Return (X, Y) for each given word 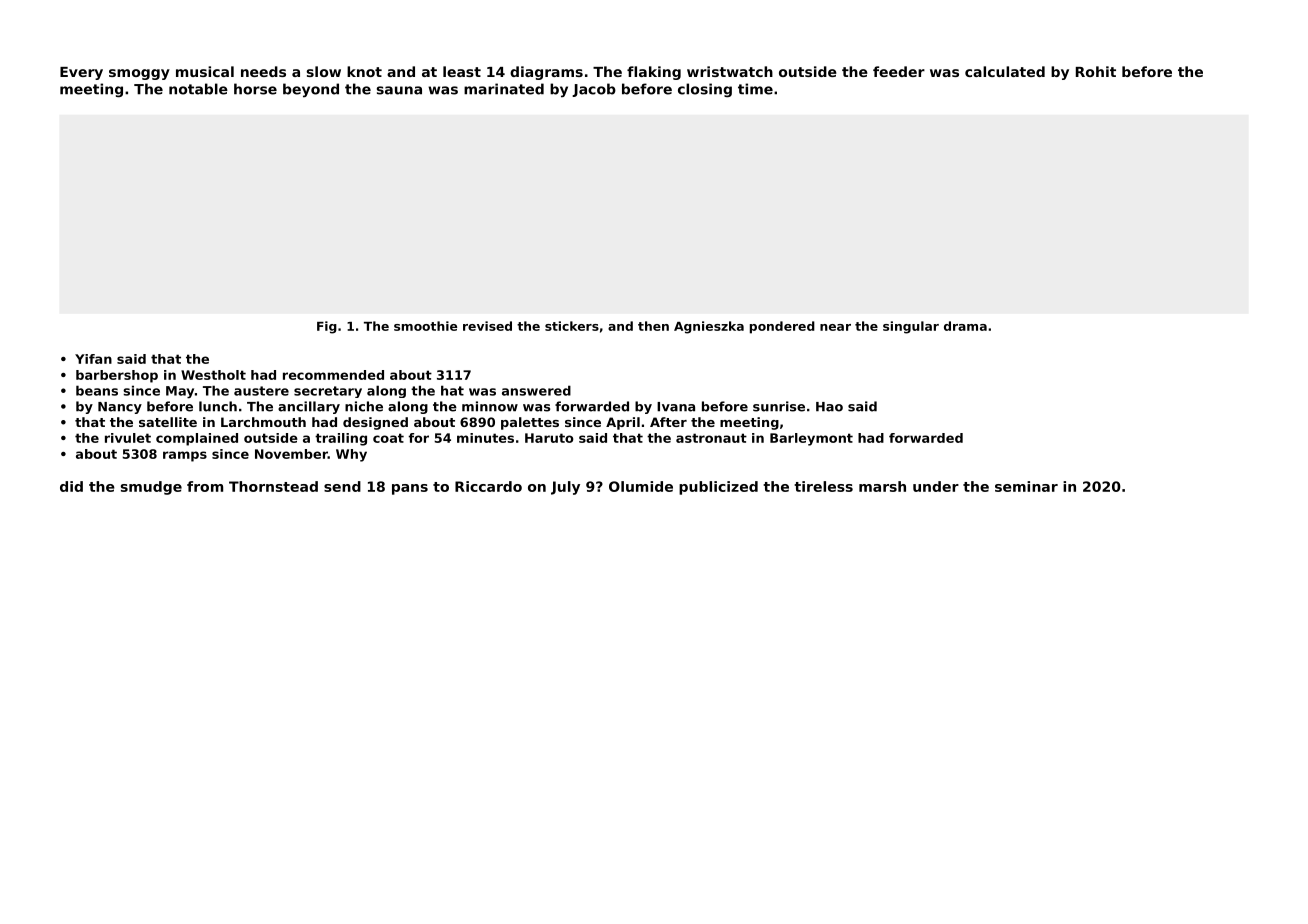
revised (487, 326)
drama (965, 326)
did (71, 486)
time (755, 89)
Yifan (93, 359)
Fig (327, 327)
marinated (504, 89)
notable (198, 89)
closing (705, 90)
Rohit (1096, 71)
